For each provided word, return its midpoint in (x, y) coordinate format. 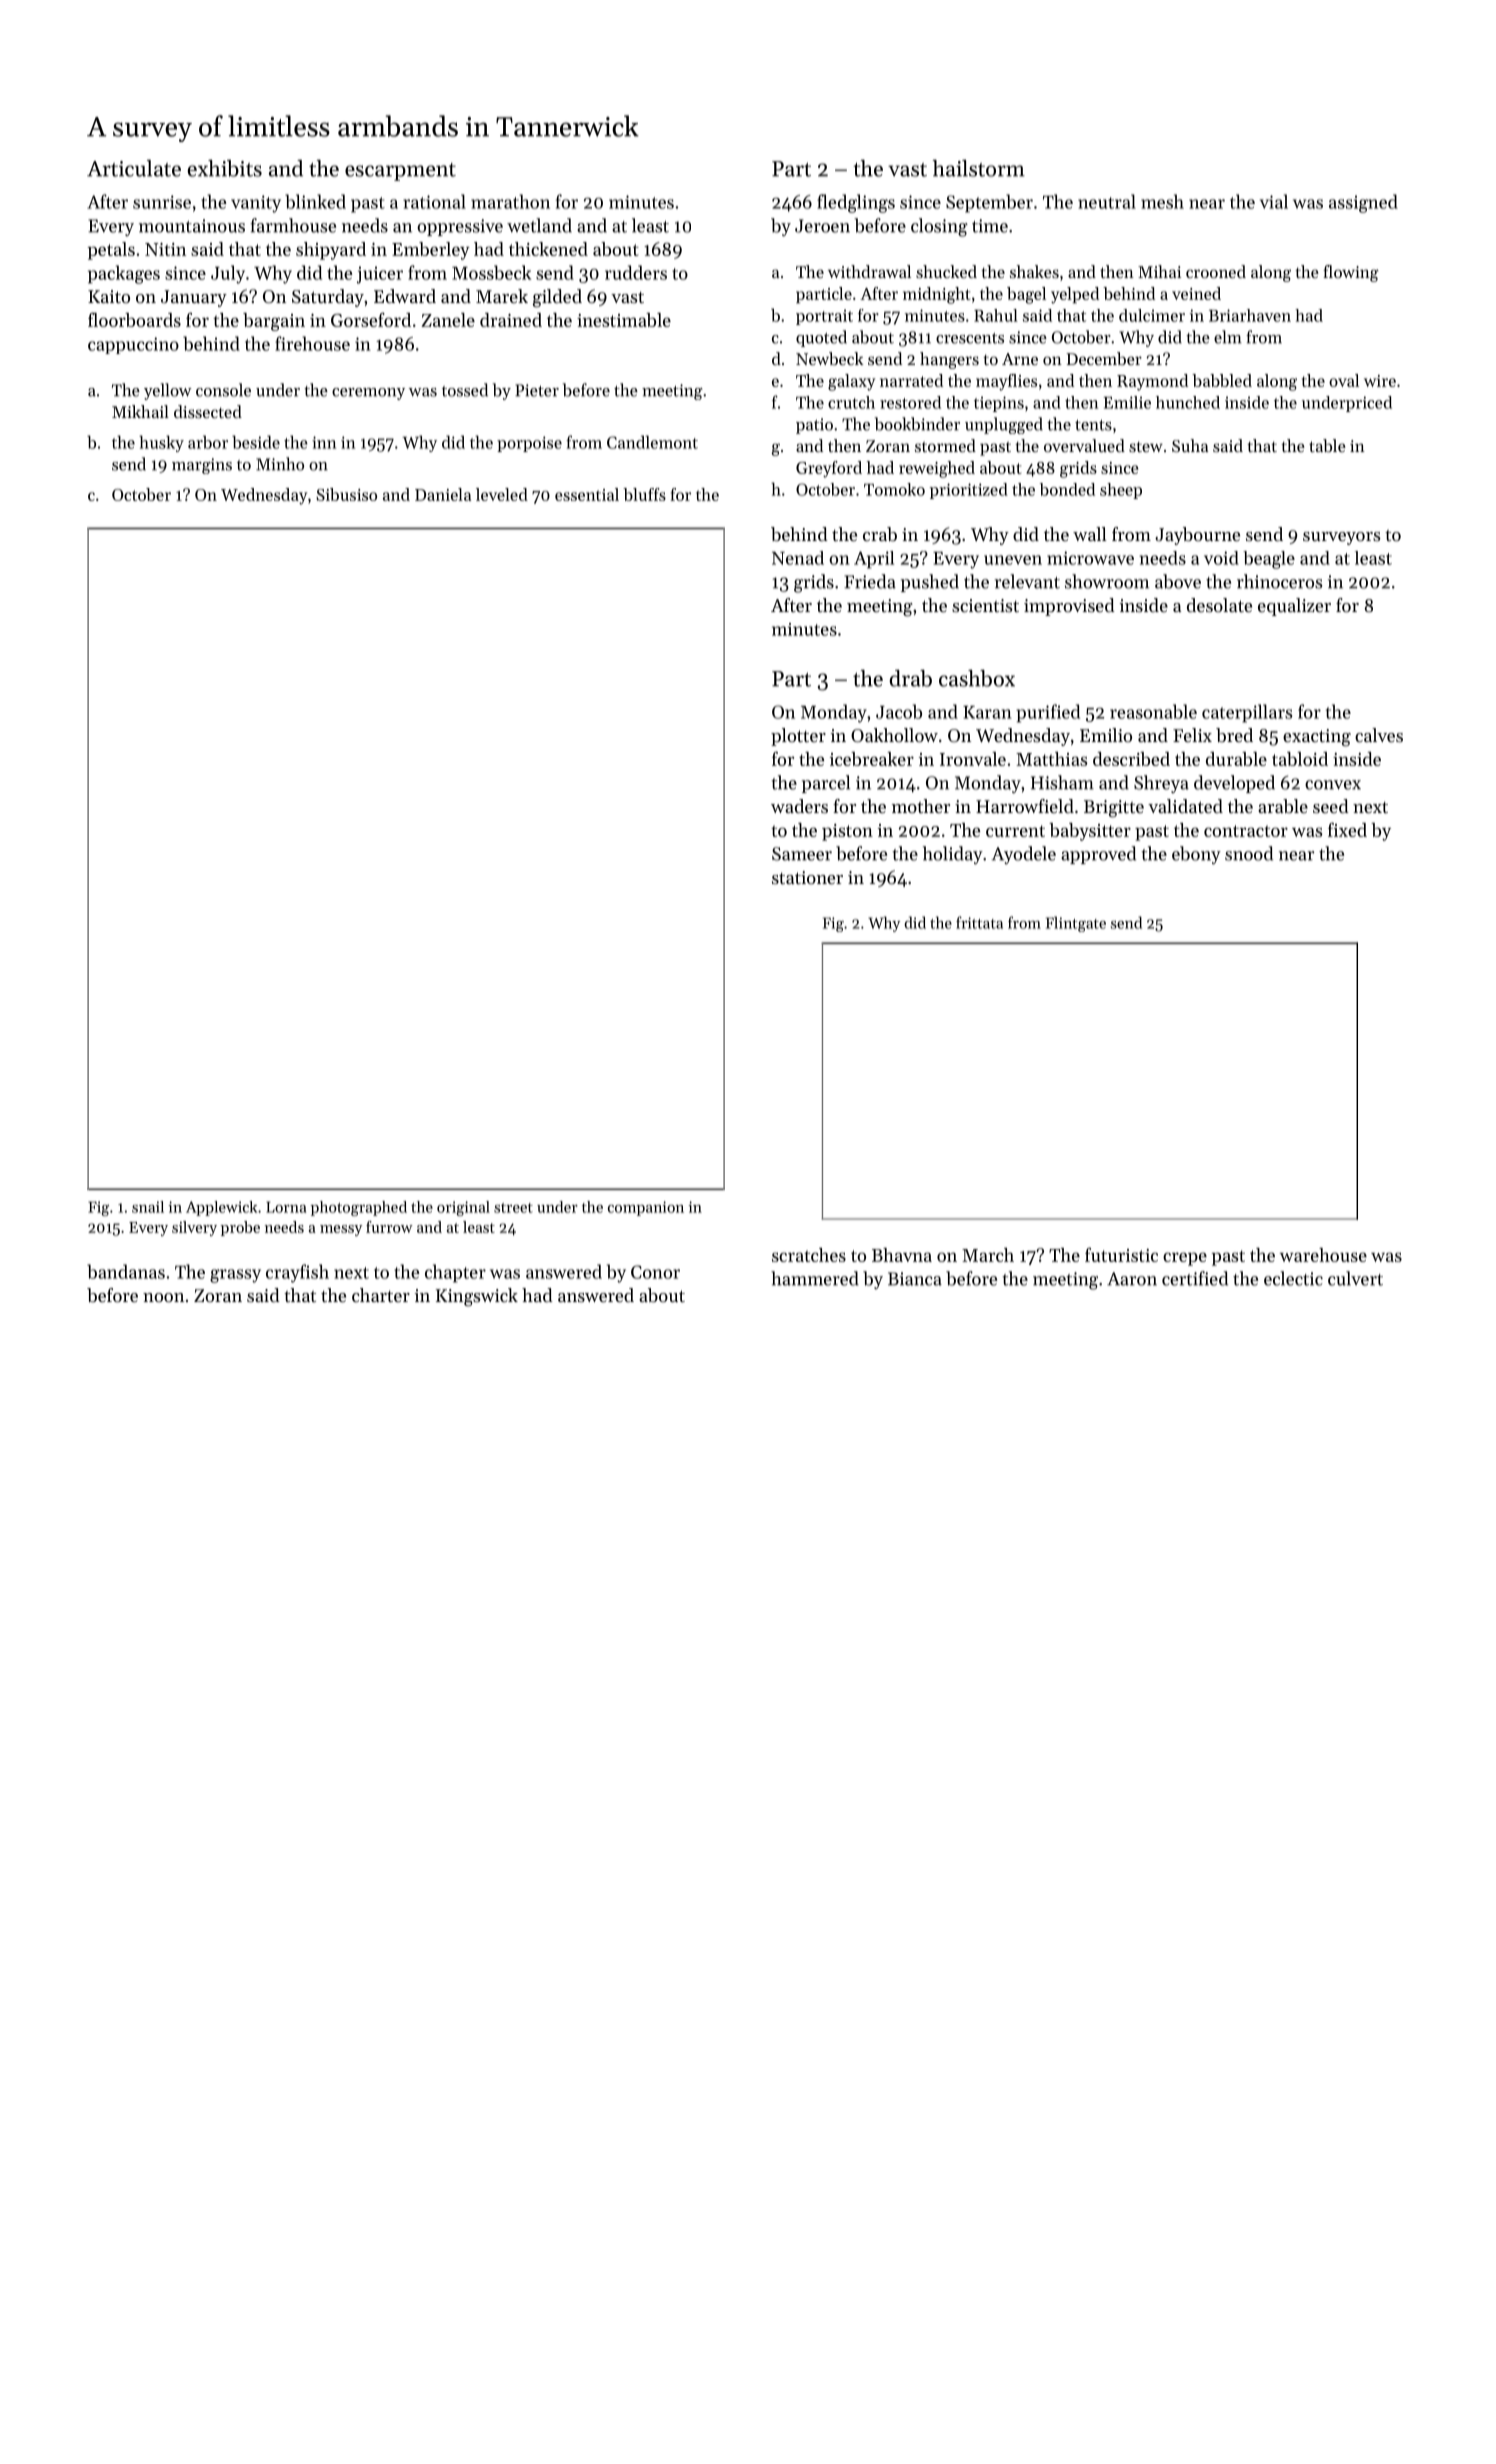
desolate (1219, 605)
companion (646, 1208)
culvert (1355, 1278)
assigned (1363, 203)
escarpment (400, 172)
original (463, 1208)
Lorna (286, 1207)
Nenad (798, 558)
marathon (510, 201)
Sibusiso (346, 494)
